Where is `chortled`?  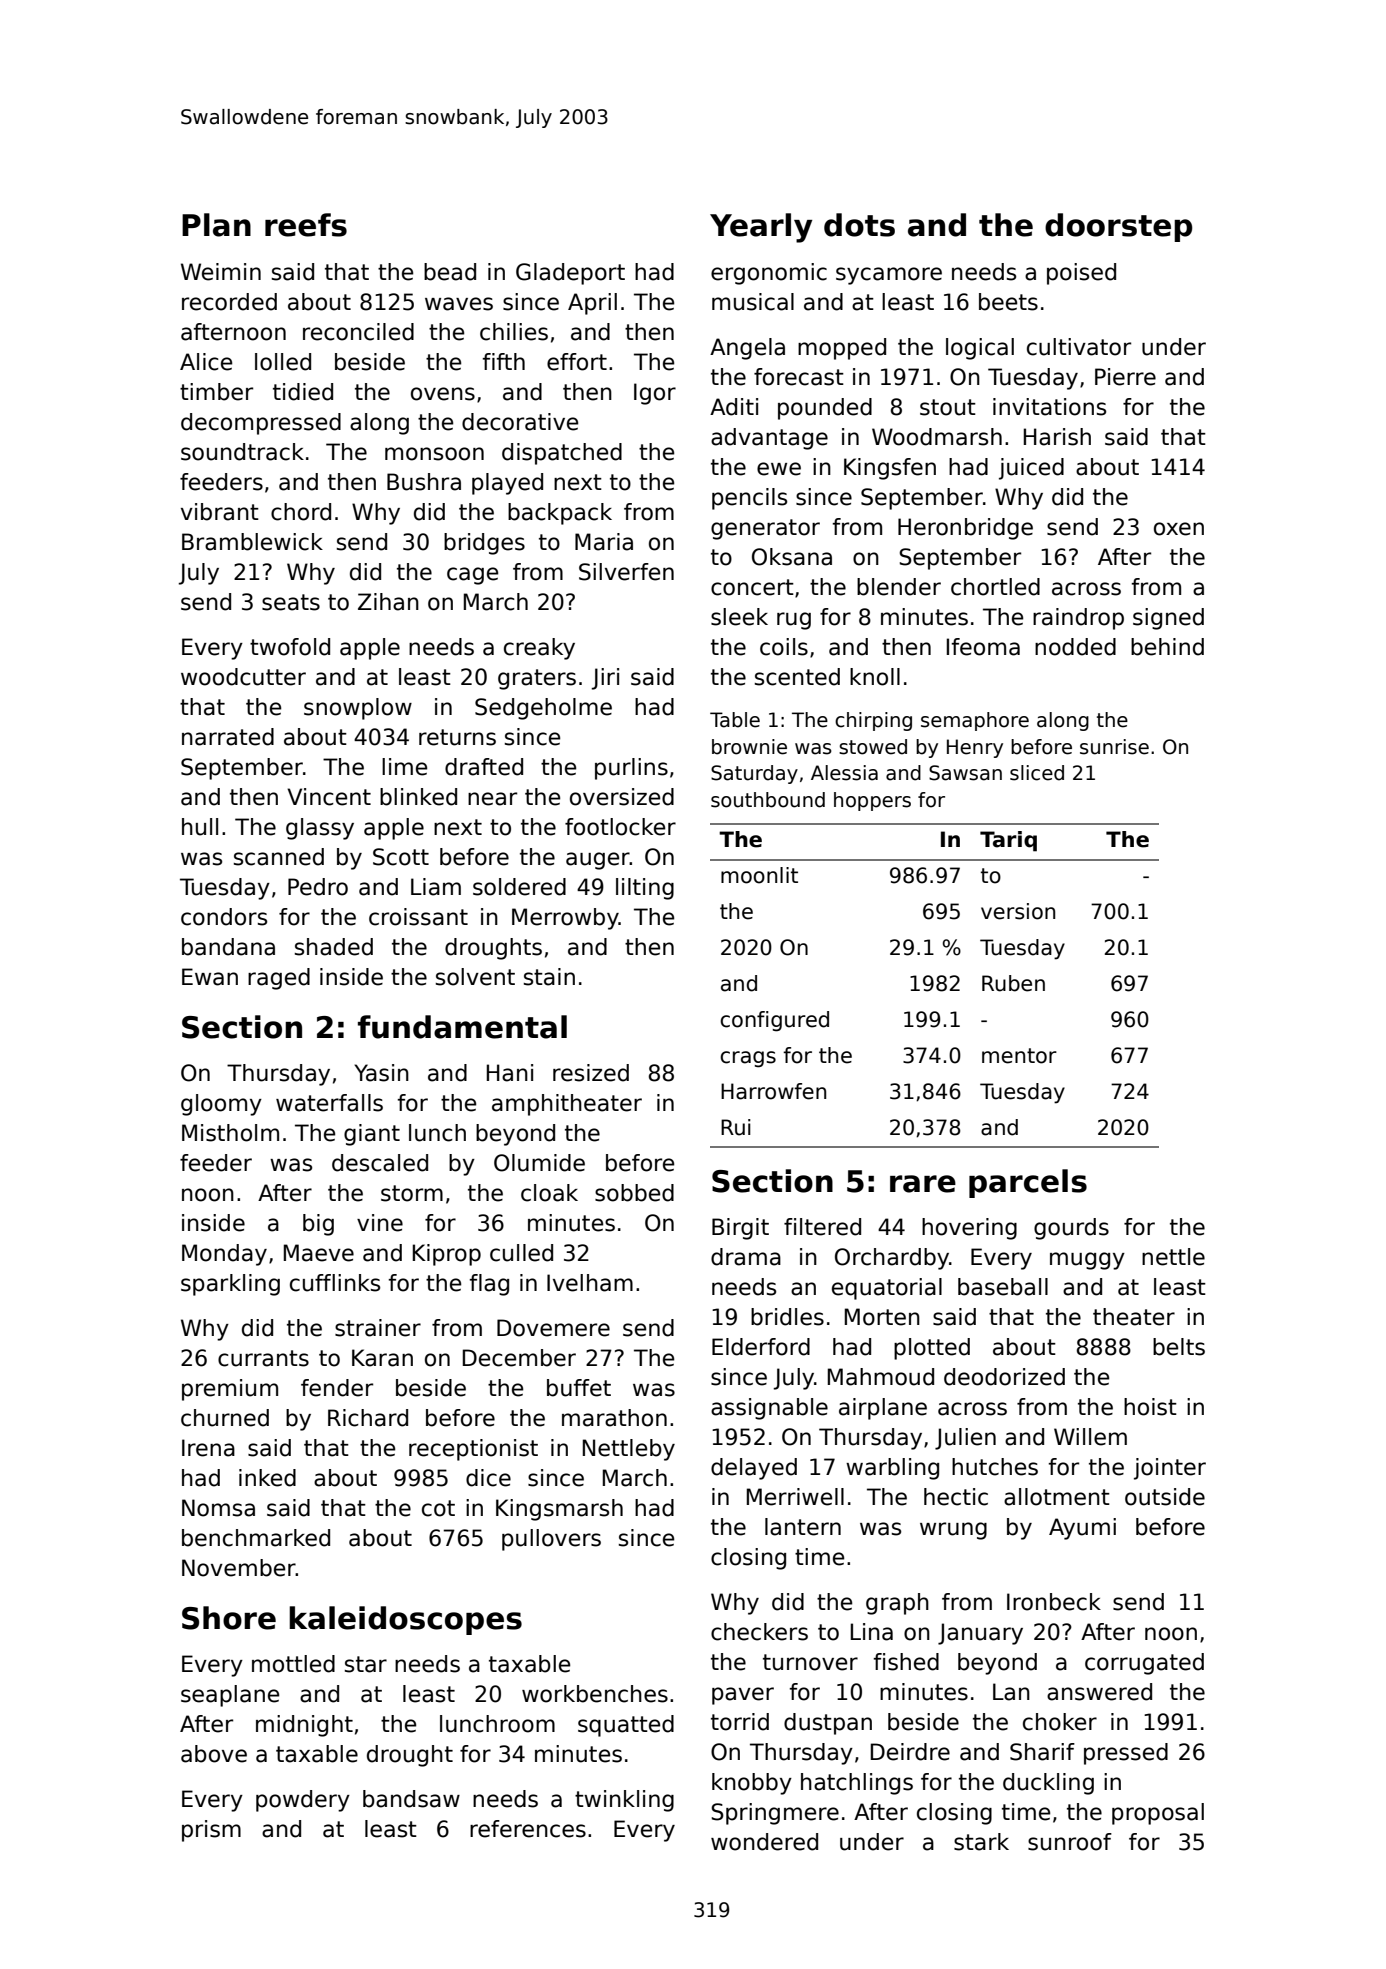 chortled is located at coordinates (995, 587).
